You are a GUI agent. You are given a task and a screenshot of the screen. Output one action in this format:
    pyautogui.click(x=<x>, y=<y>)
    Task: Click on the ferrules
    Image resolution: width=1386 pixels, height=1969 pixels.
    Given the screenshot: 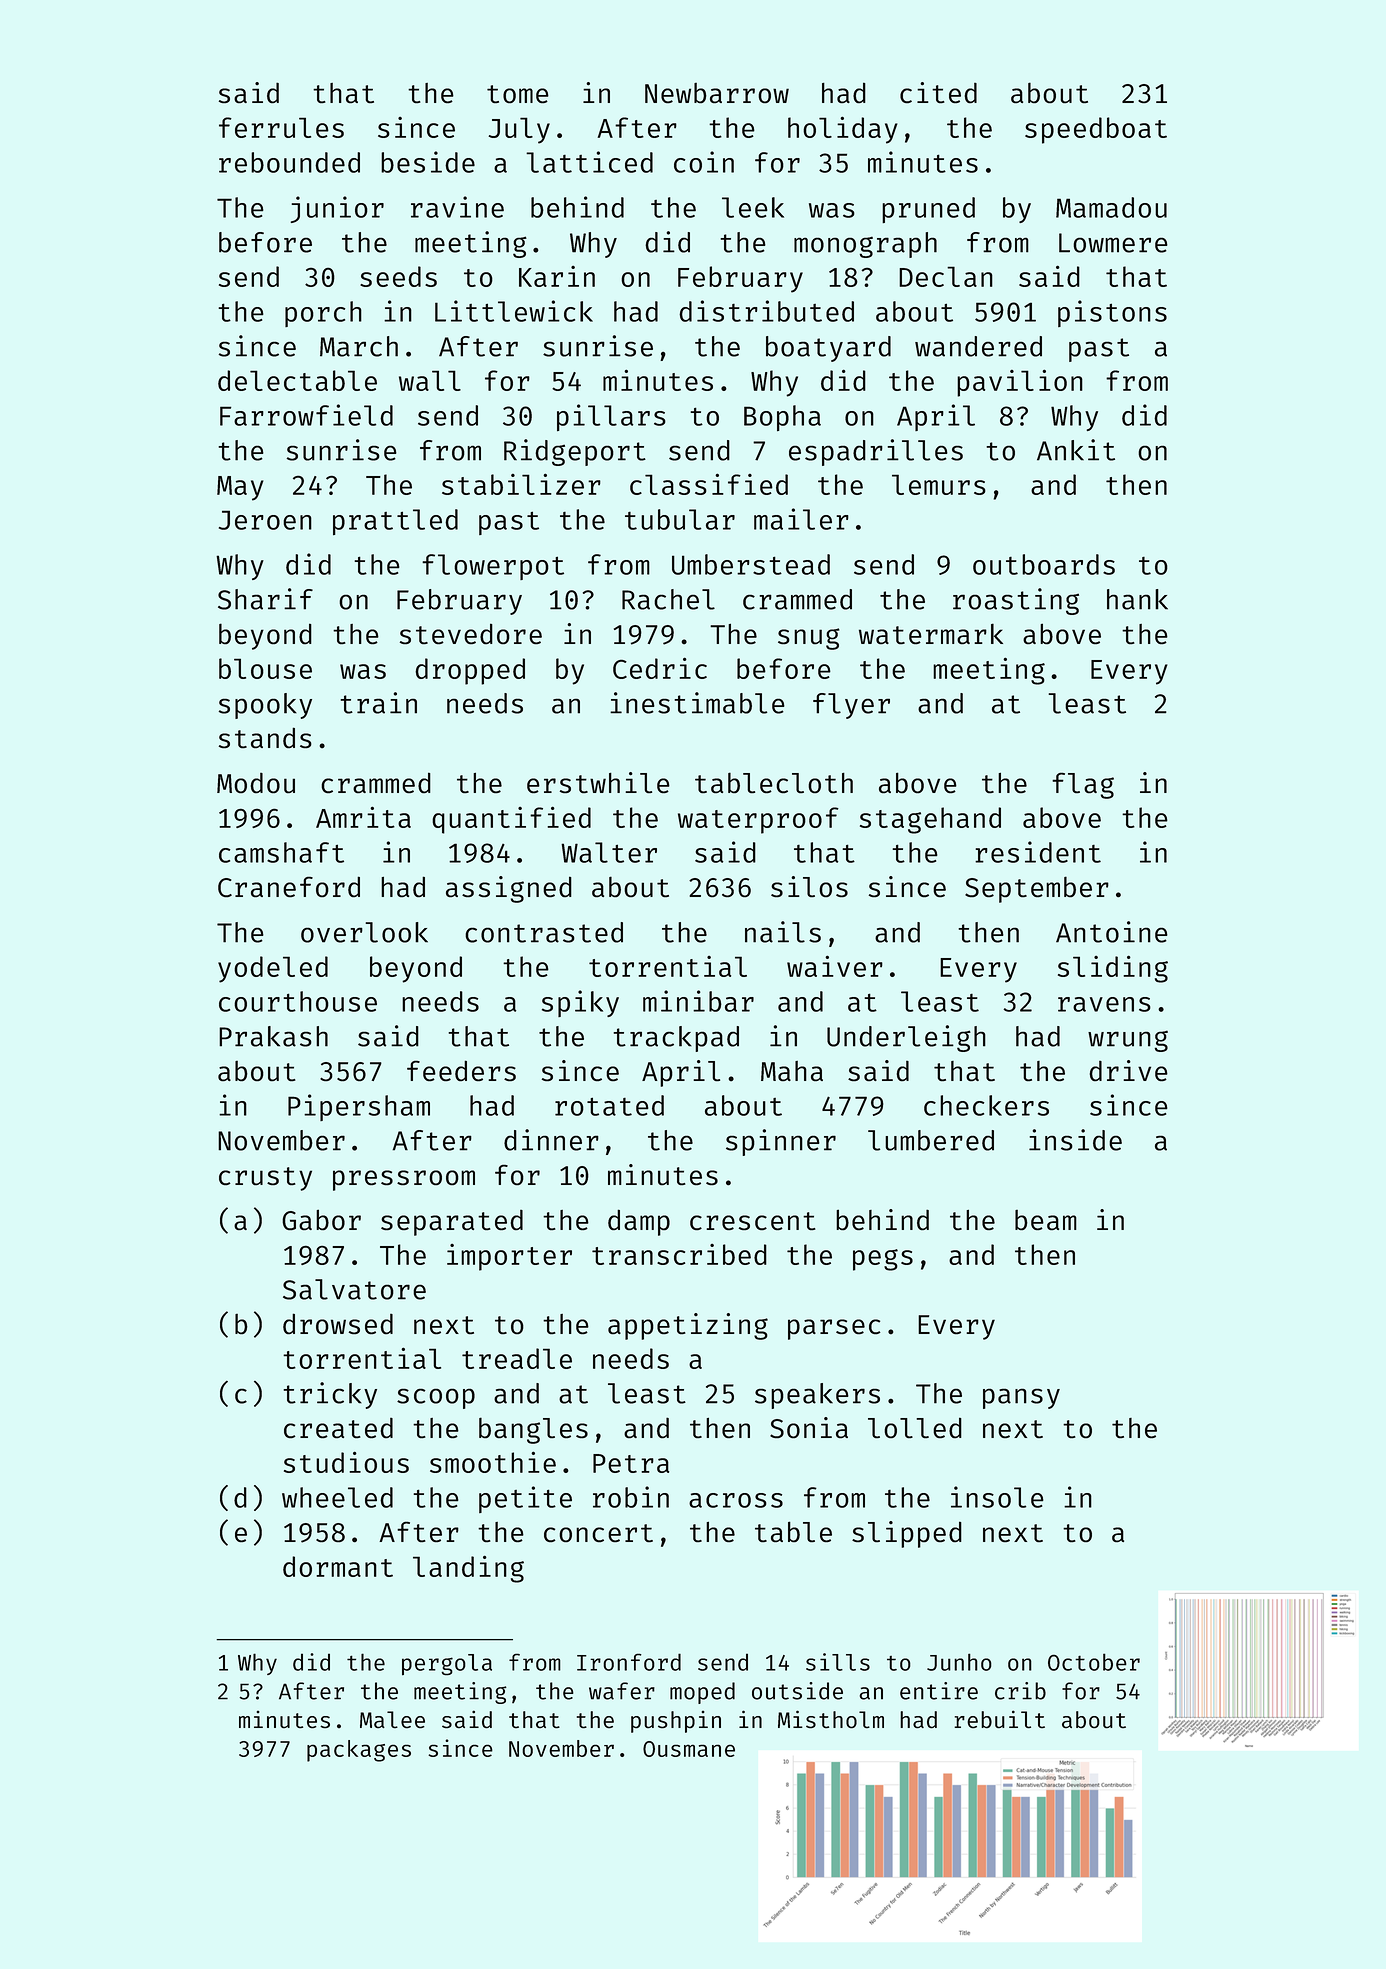 What is the action you would take?
    pyautogui.click(x=281, y=127)
